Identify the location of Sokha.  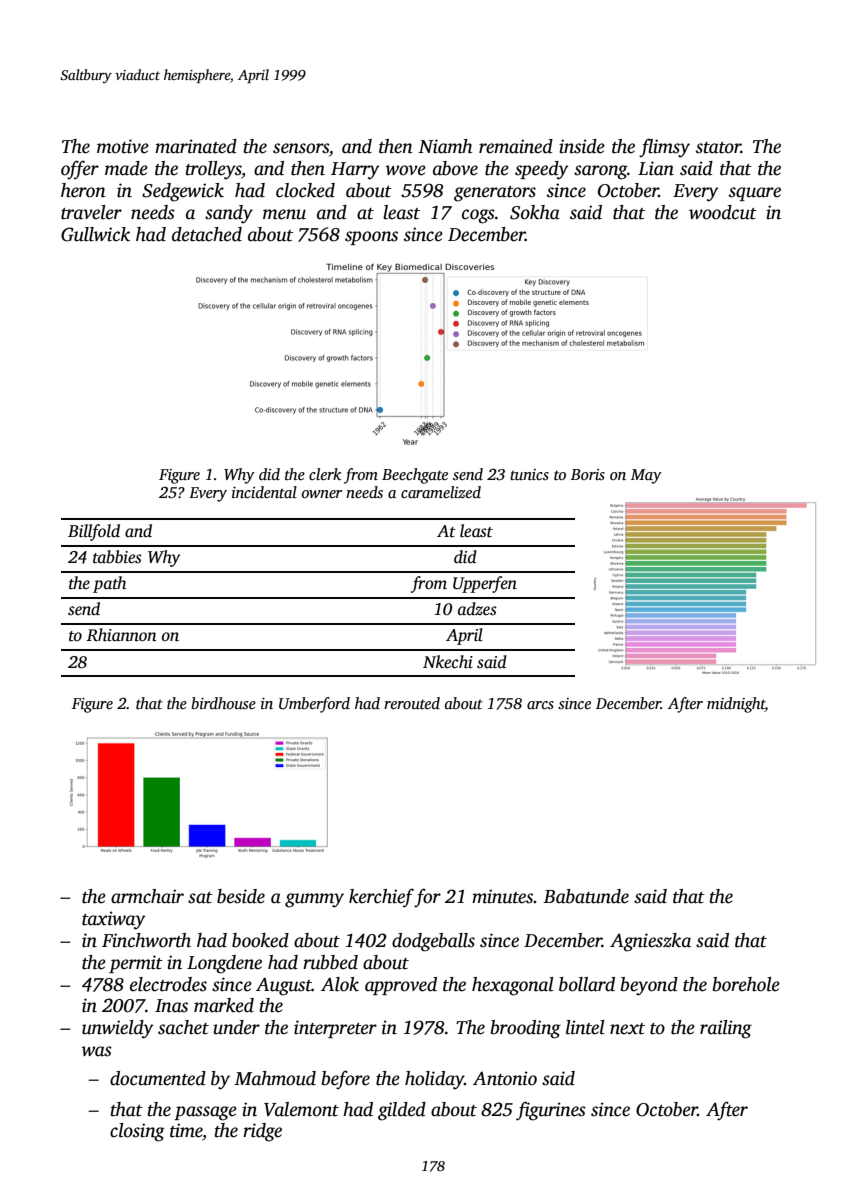
(535, 212).
